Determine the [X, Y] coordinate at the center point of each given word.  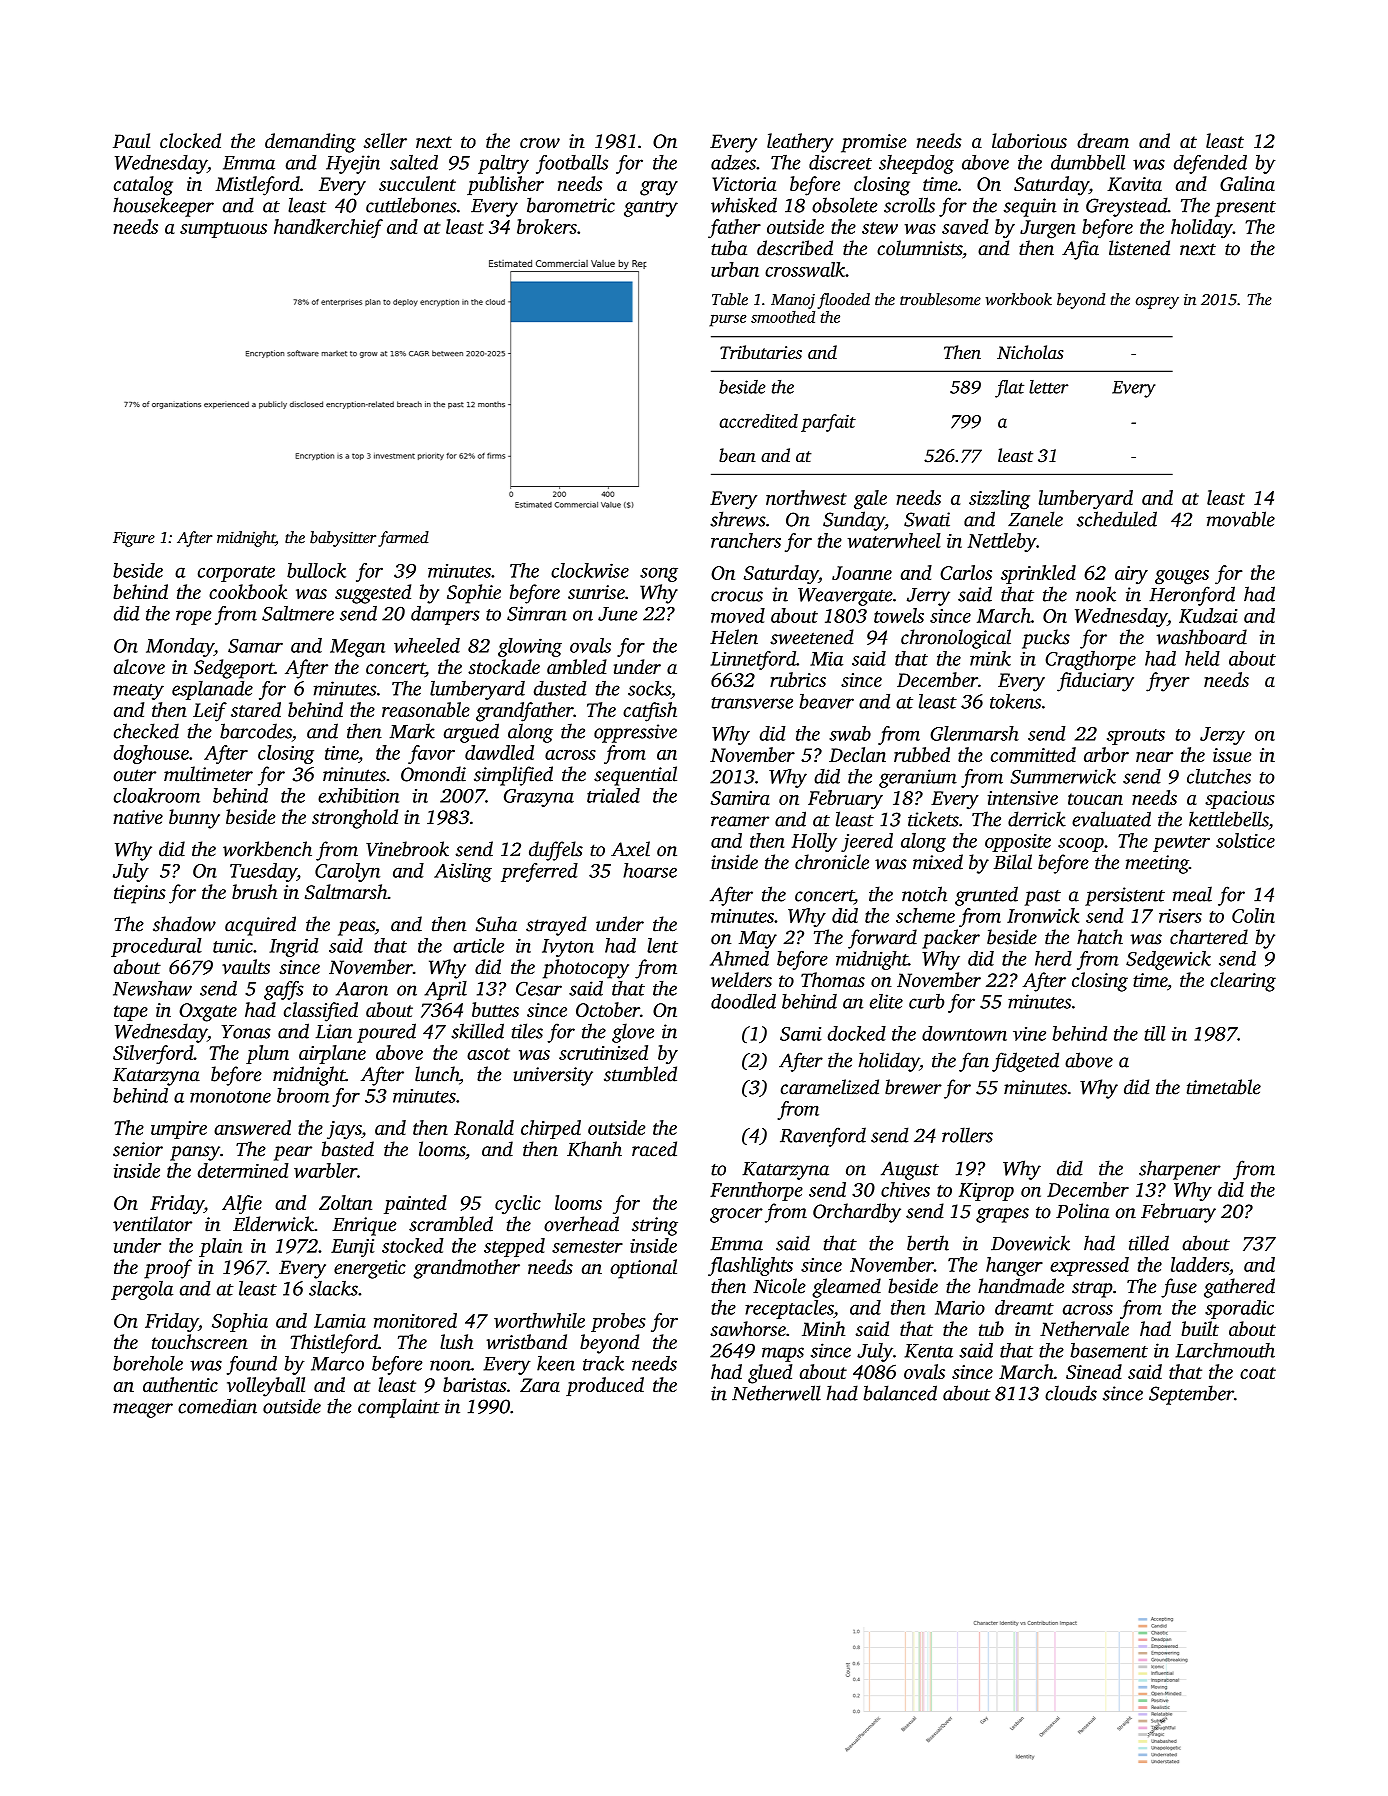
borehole [148, 1363]
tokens [1015, 701]
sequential [635, 776]
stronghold [355, 819]
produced [605, 1386]
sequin [1030, 207]
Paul [131, 140]
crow [540, 143]
